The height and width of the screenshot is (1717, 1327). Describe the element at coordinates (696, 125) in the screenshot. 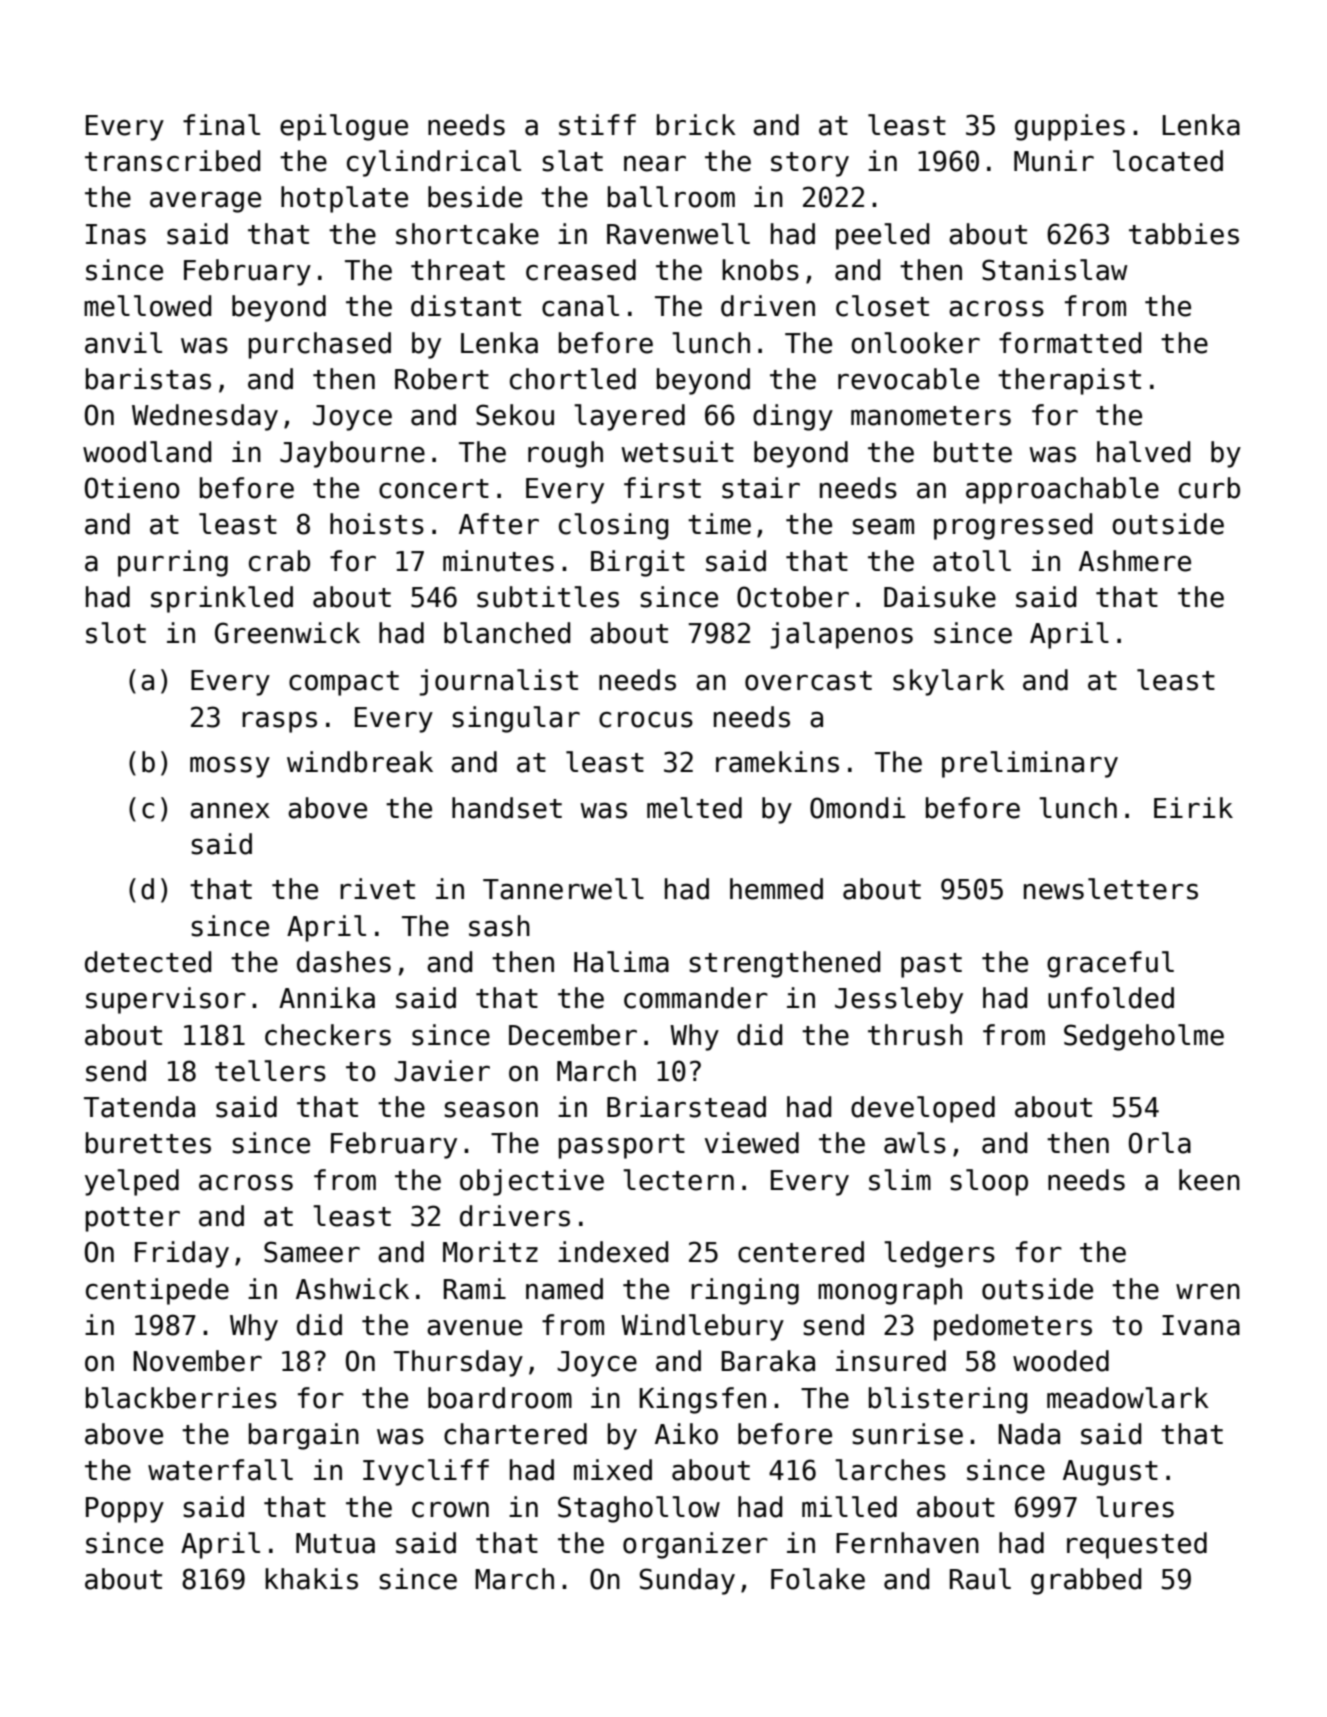

I see `brick` at that location.
